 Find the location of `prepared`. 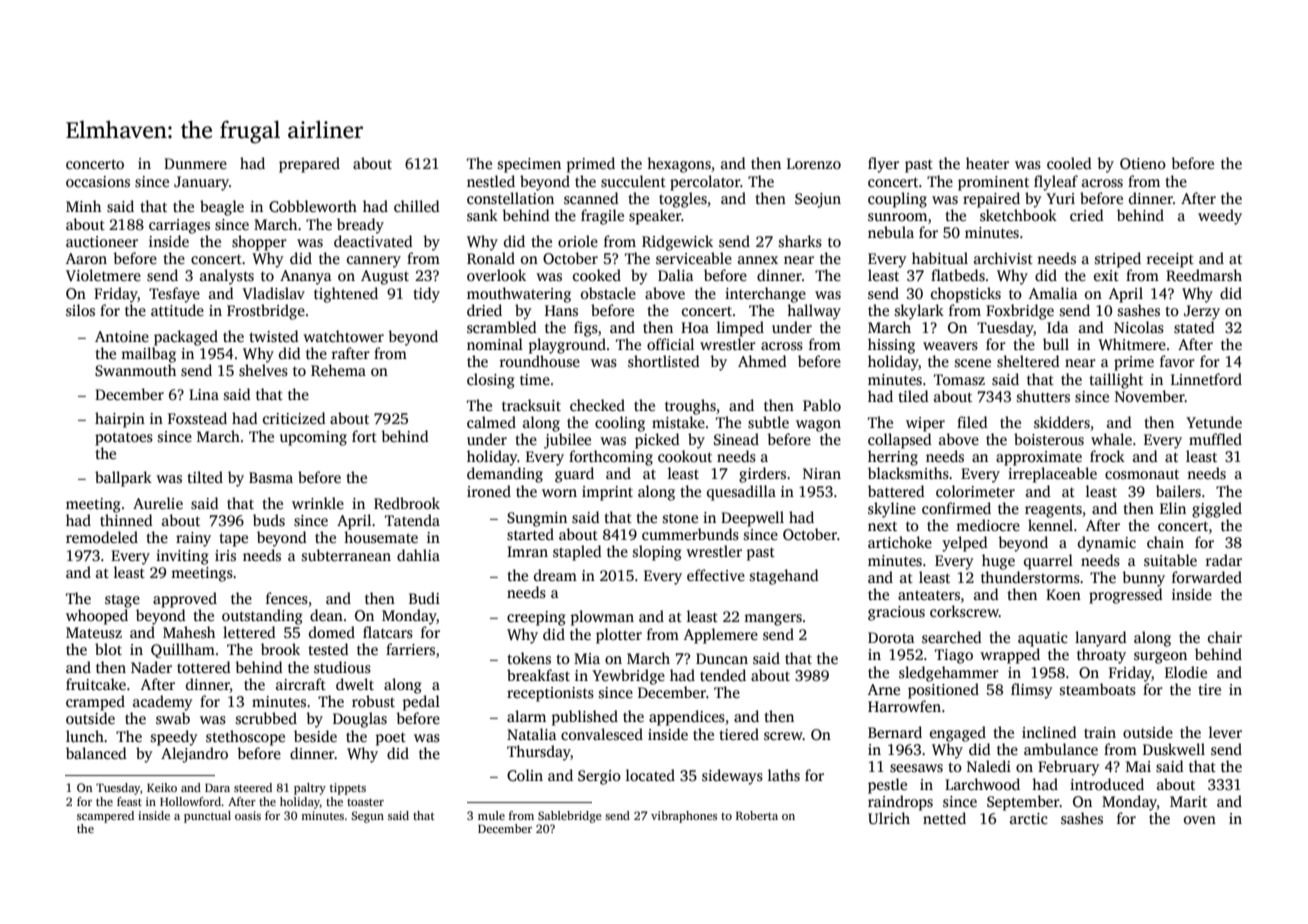

prepared is located at coordinates (309, 165).
